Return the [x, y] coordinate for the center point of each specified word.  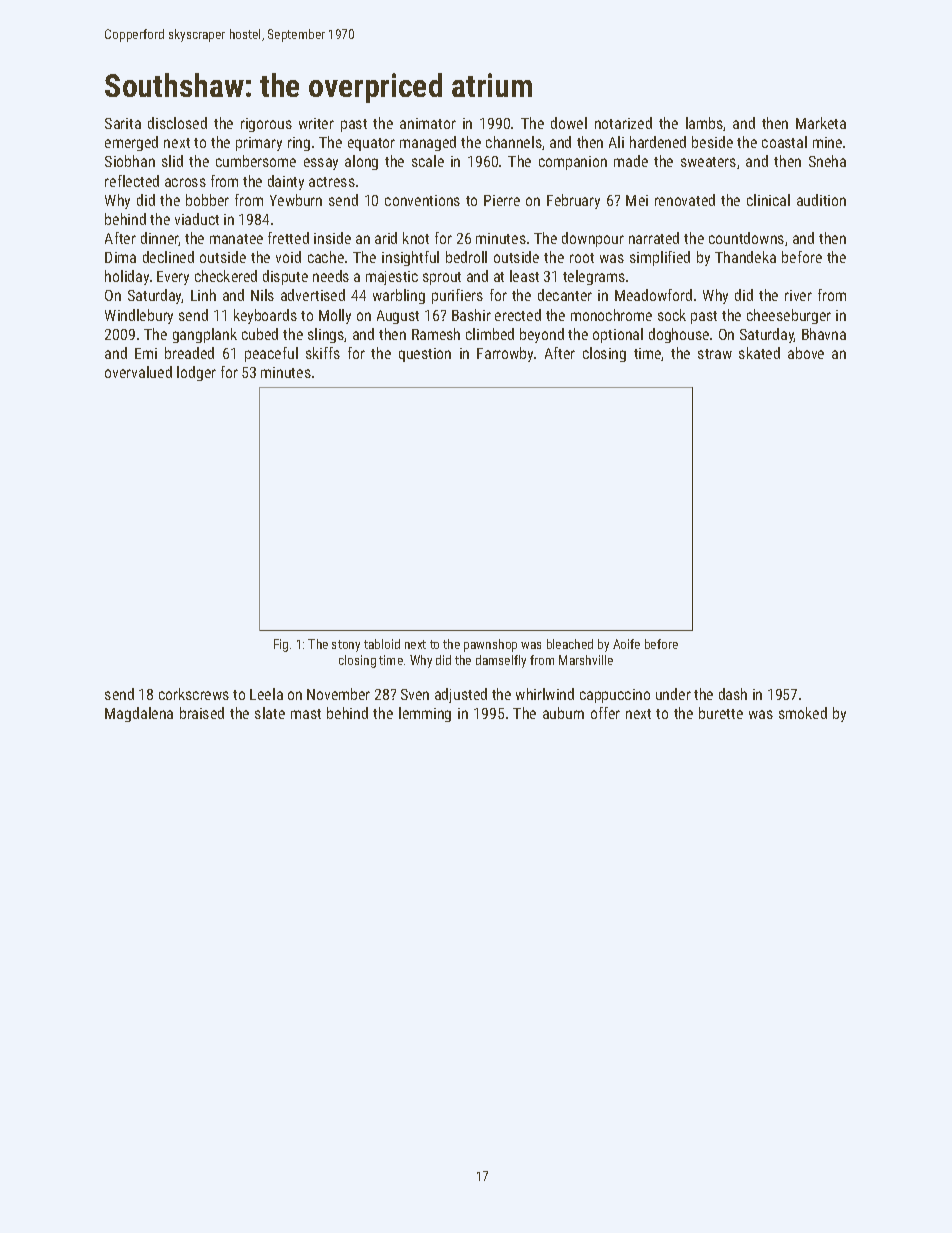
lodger [196, 373]
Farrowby [505, 354]
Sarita [123, 123]
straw [715, 354]
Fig [281, 645]
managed [428, 143]
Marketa [821, 123]
